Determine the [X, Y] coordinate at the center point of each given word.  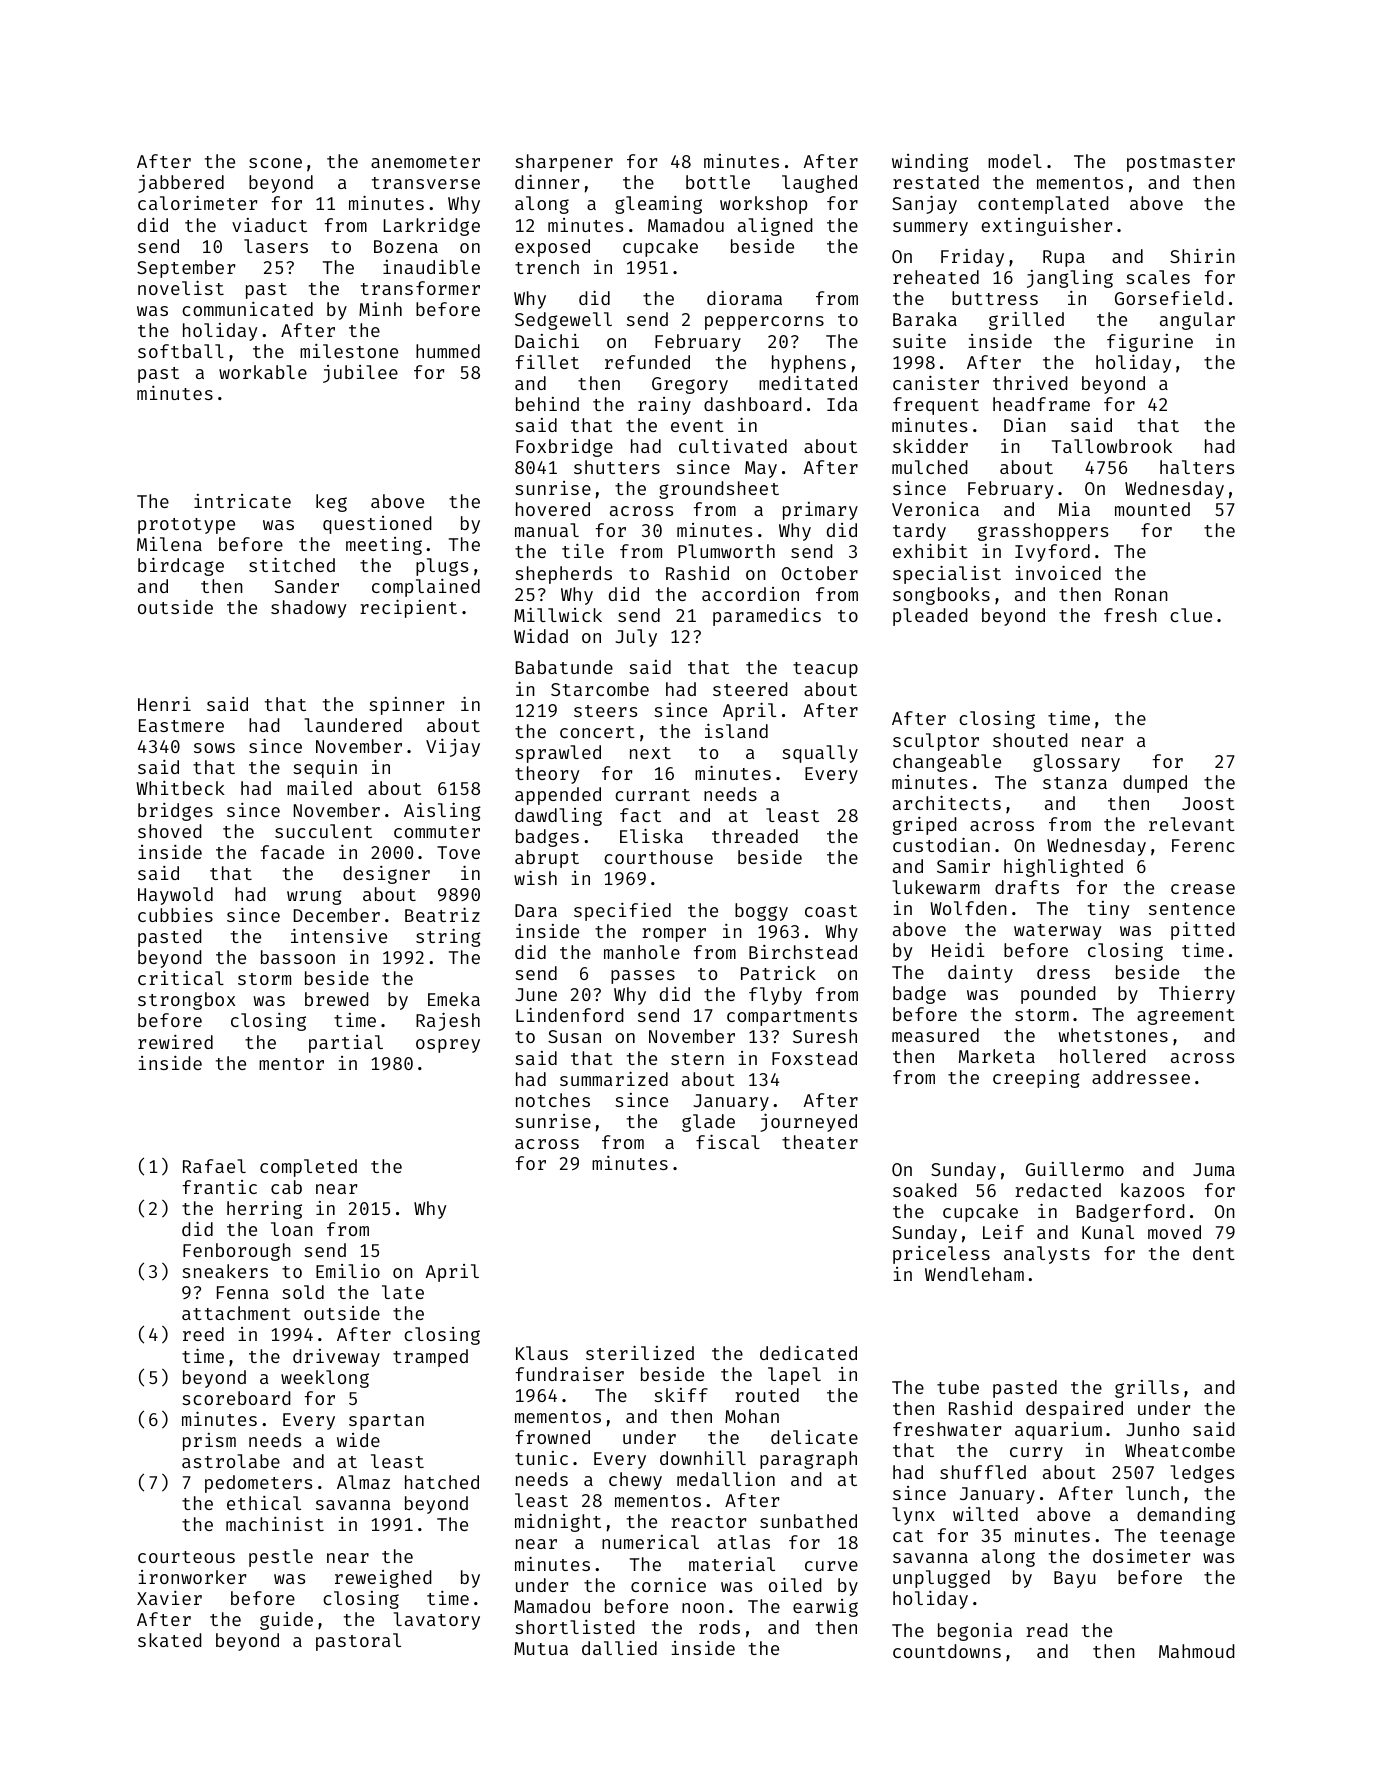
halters [1197, 467]
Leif [1003, 1232]
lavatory [436, 1621]
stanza [1075, 783]
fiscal [728, 1141]
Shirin [1202, 255]
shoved [170, 831]
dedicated [808, 1352]
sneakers [225, 1271]
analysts [1047, 1255]
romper [674, 935]
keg [331, 503]
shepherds [563, 575]
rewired [175, 1042]
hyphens [809, 364]
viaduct [269, 225]
